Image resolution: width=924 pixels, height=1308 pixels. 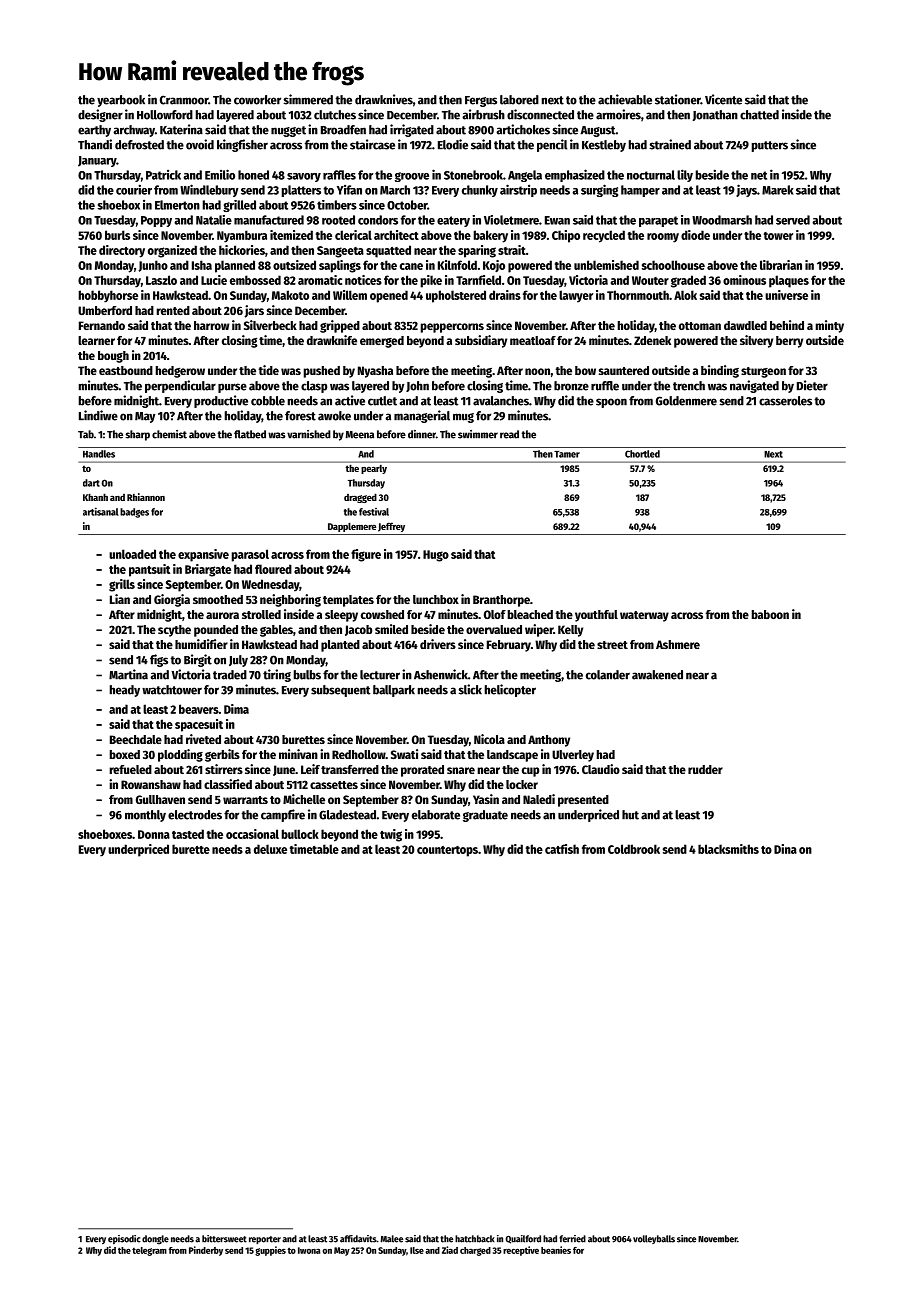 What do you see at coordinates (242, 145) in the document?
I see `kingfisher` at bounding box center [242, 145].
